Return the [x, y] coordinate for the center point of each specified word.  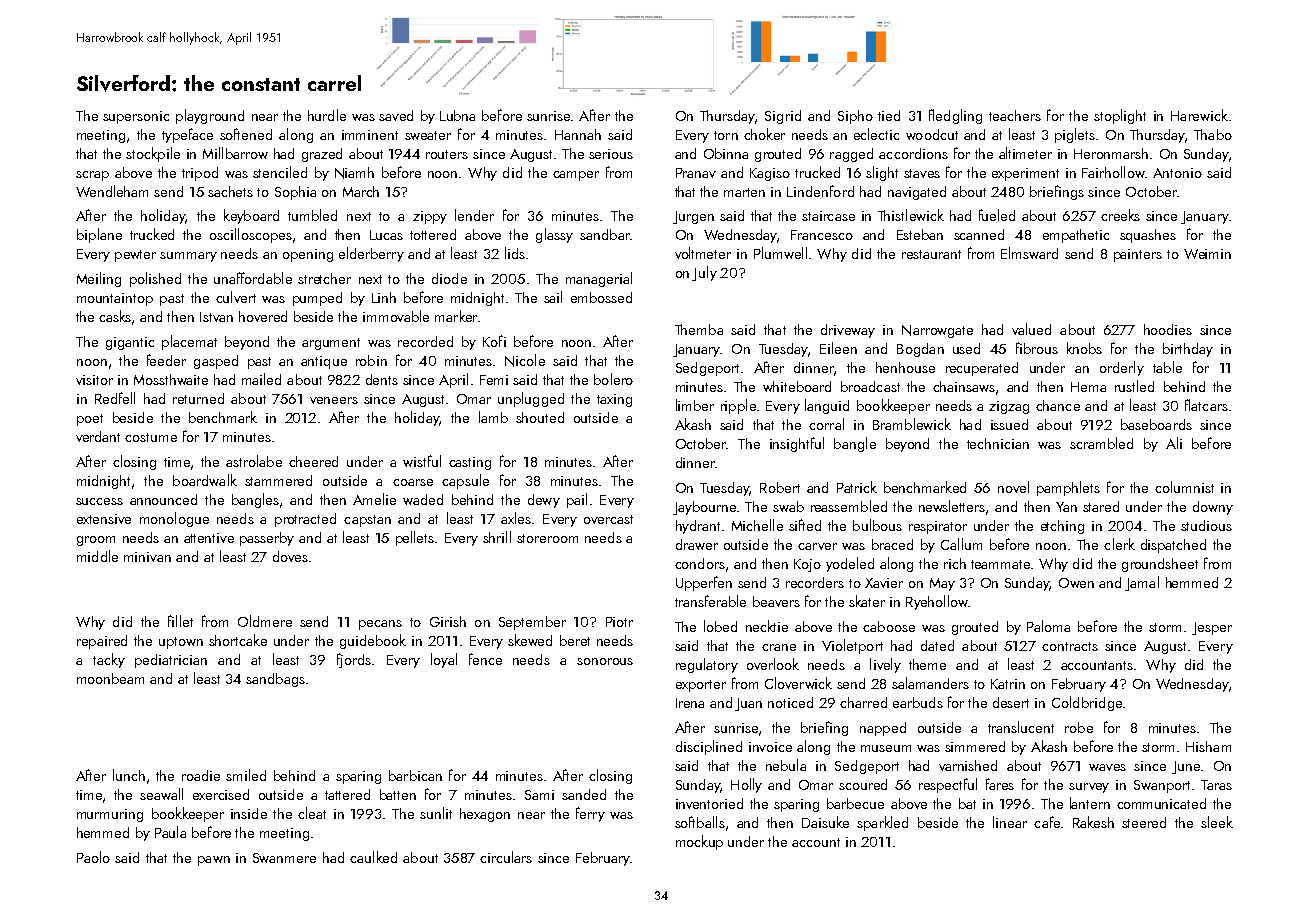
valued [1031, 329]
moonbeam [110, 678]
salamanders [930, 683]
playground [210, 116]
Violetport [852, 646]
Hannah [578, 134]
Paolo [93, 857]
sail [553, 297]
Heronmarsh [1111, 153]
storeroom [547, 538]
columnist [1184, 487]
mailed [261, 379]
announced [163, 499]
